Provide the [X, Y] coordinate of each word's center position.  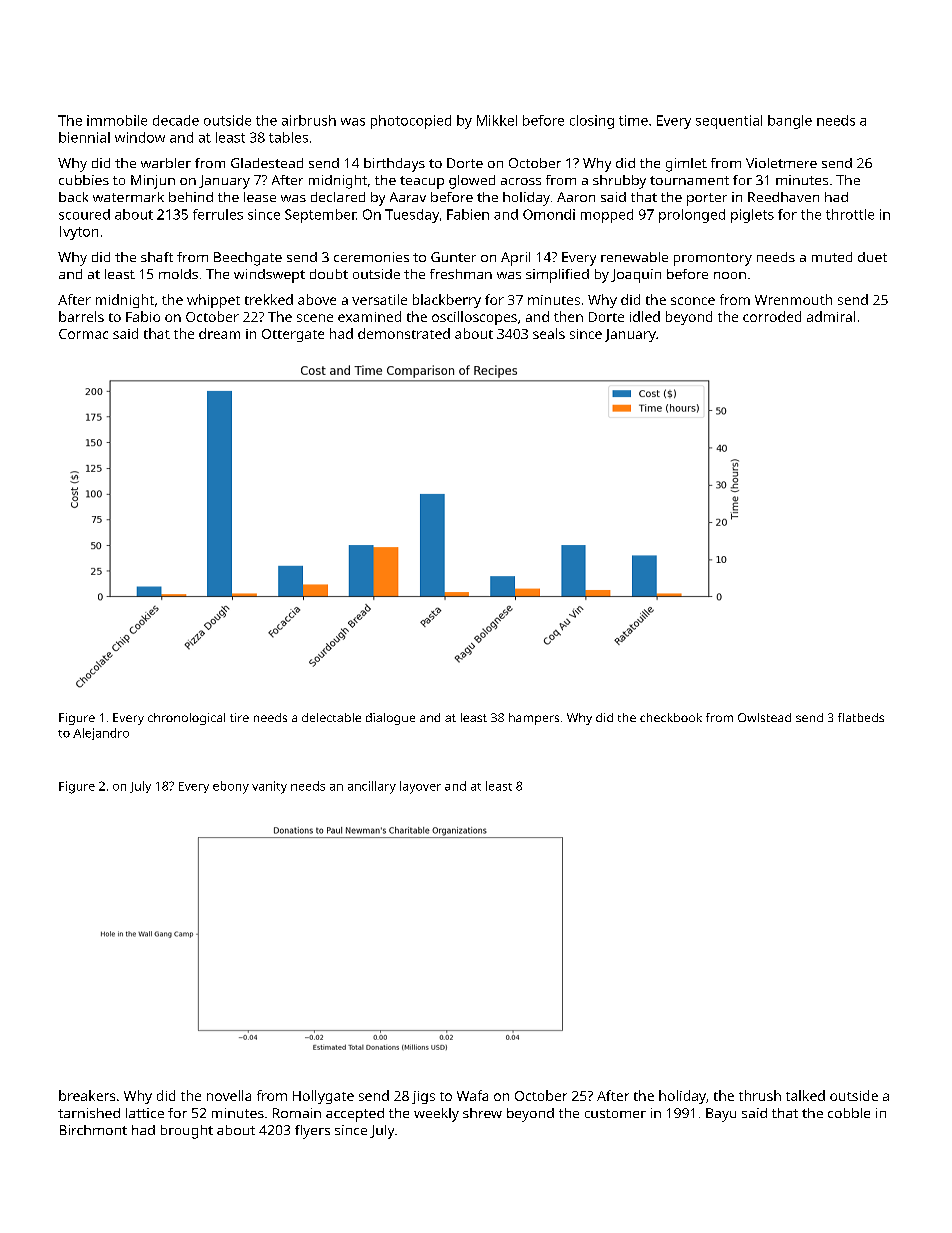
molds [178, 274]
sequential [729, 122]
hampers [534, 719]
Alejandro [101, 734]
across [521, 181]
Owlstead [764, 717]
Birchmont [93, 1130]
